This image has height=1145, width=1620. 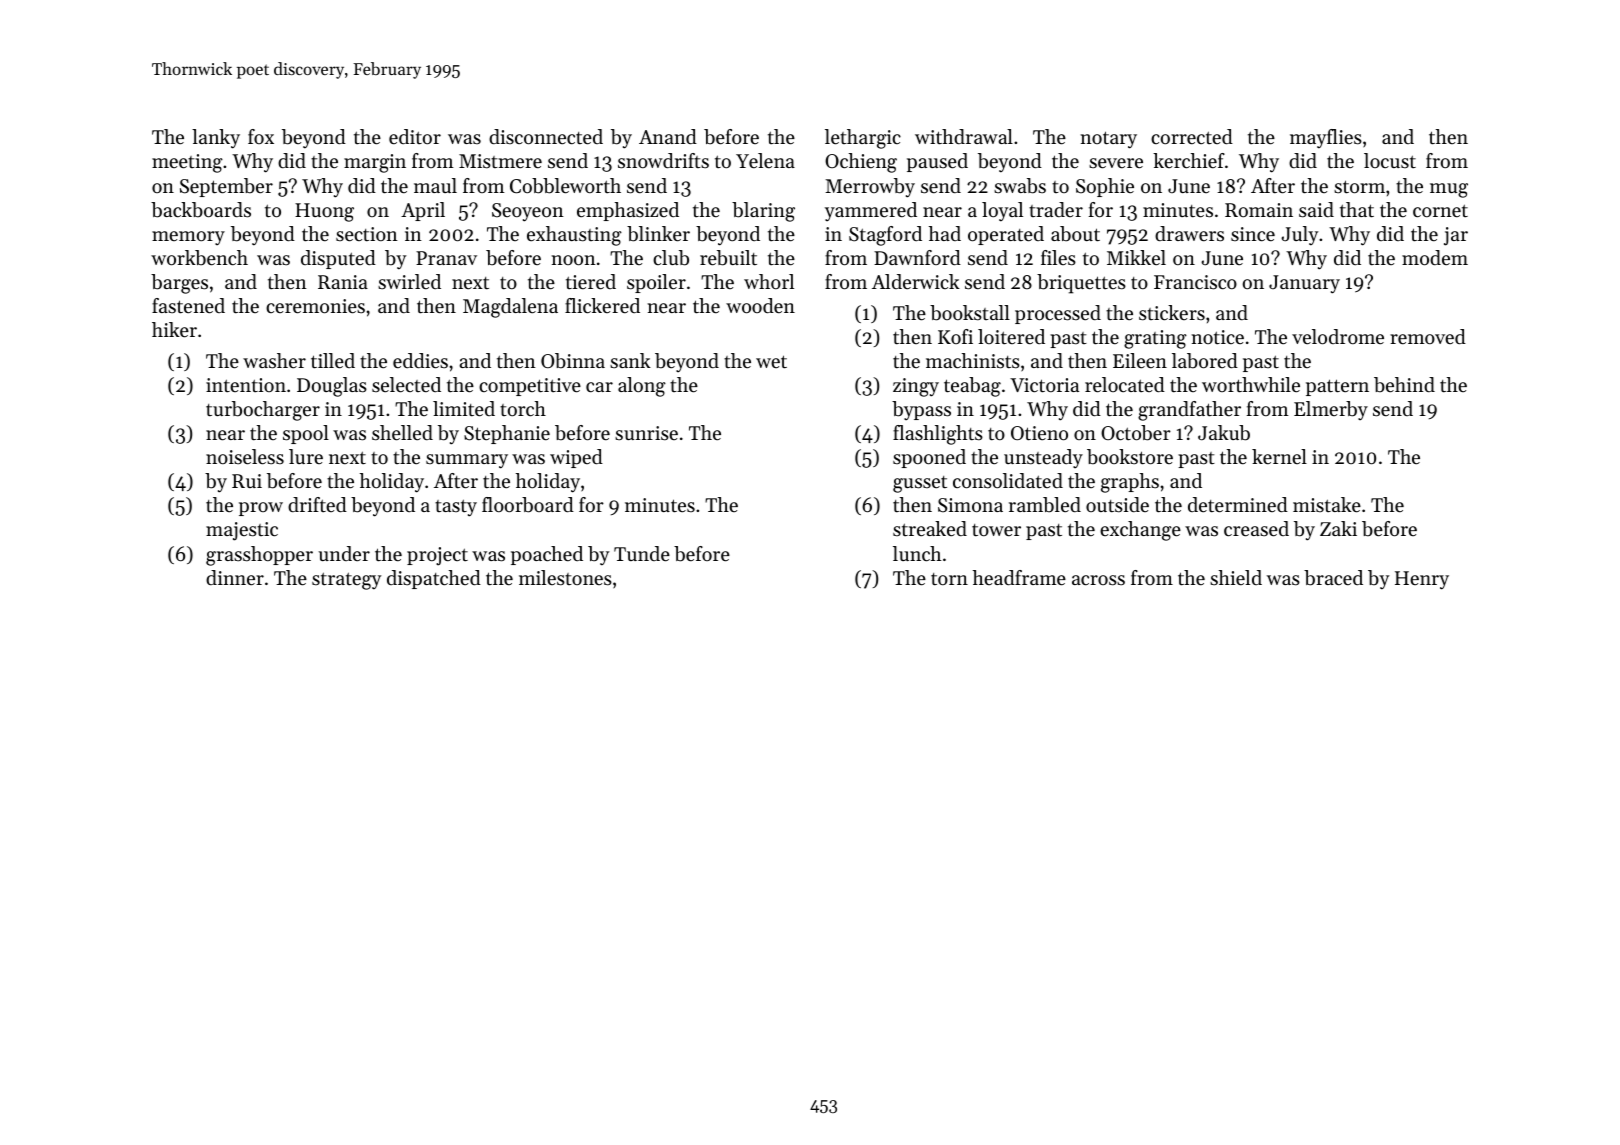 What do you see at coordinates (1327, 505) in the image?
I see `mistake` at bounding box center [1327, 505].
